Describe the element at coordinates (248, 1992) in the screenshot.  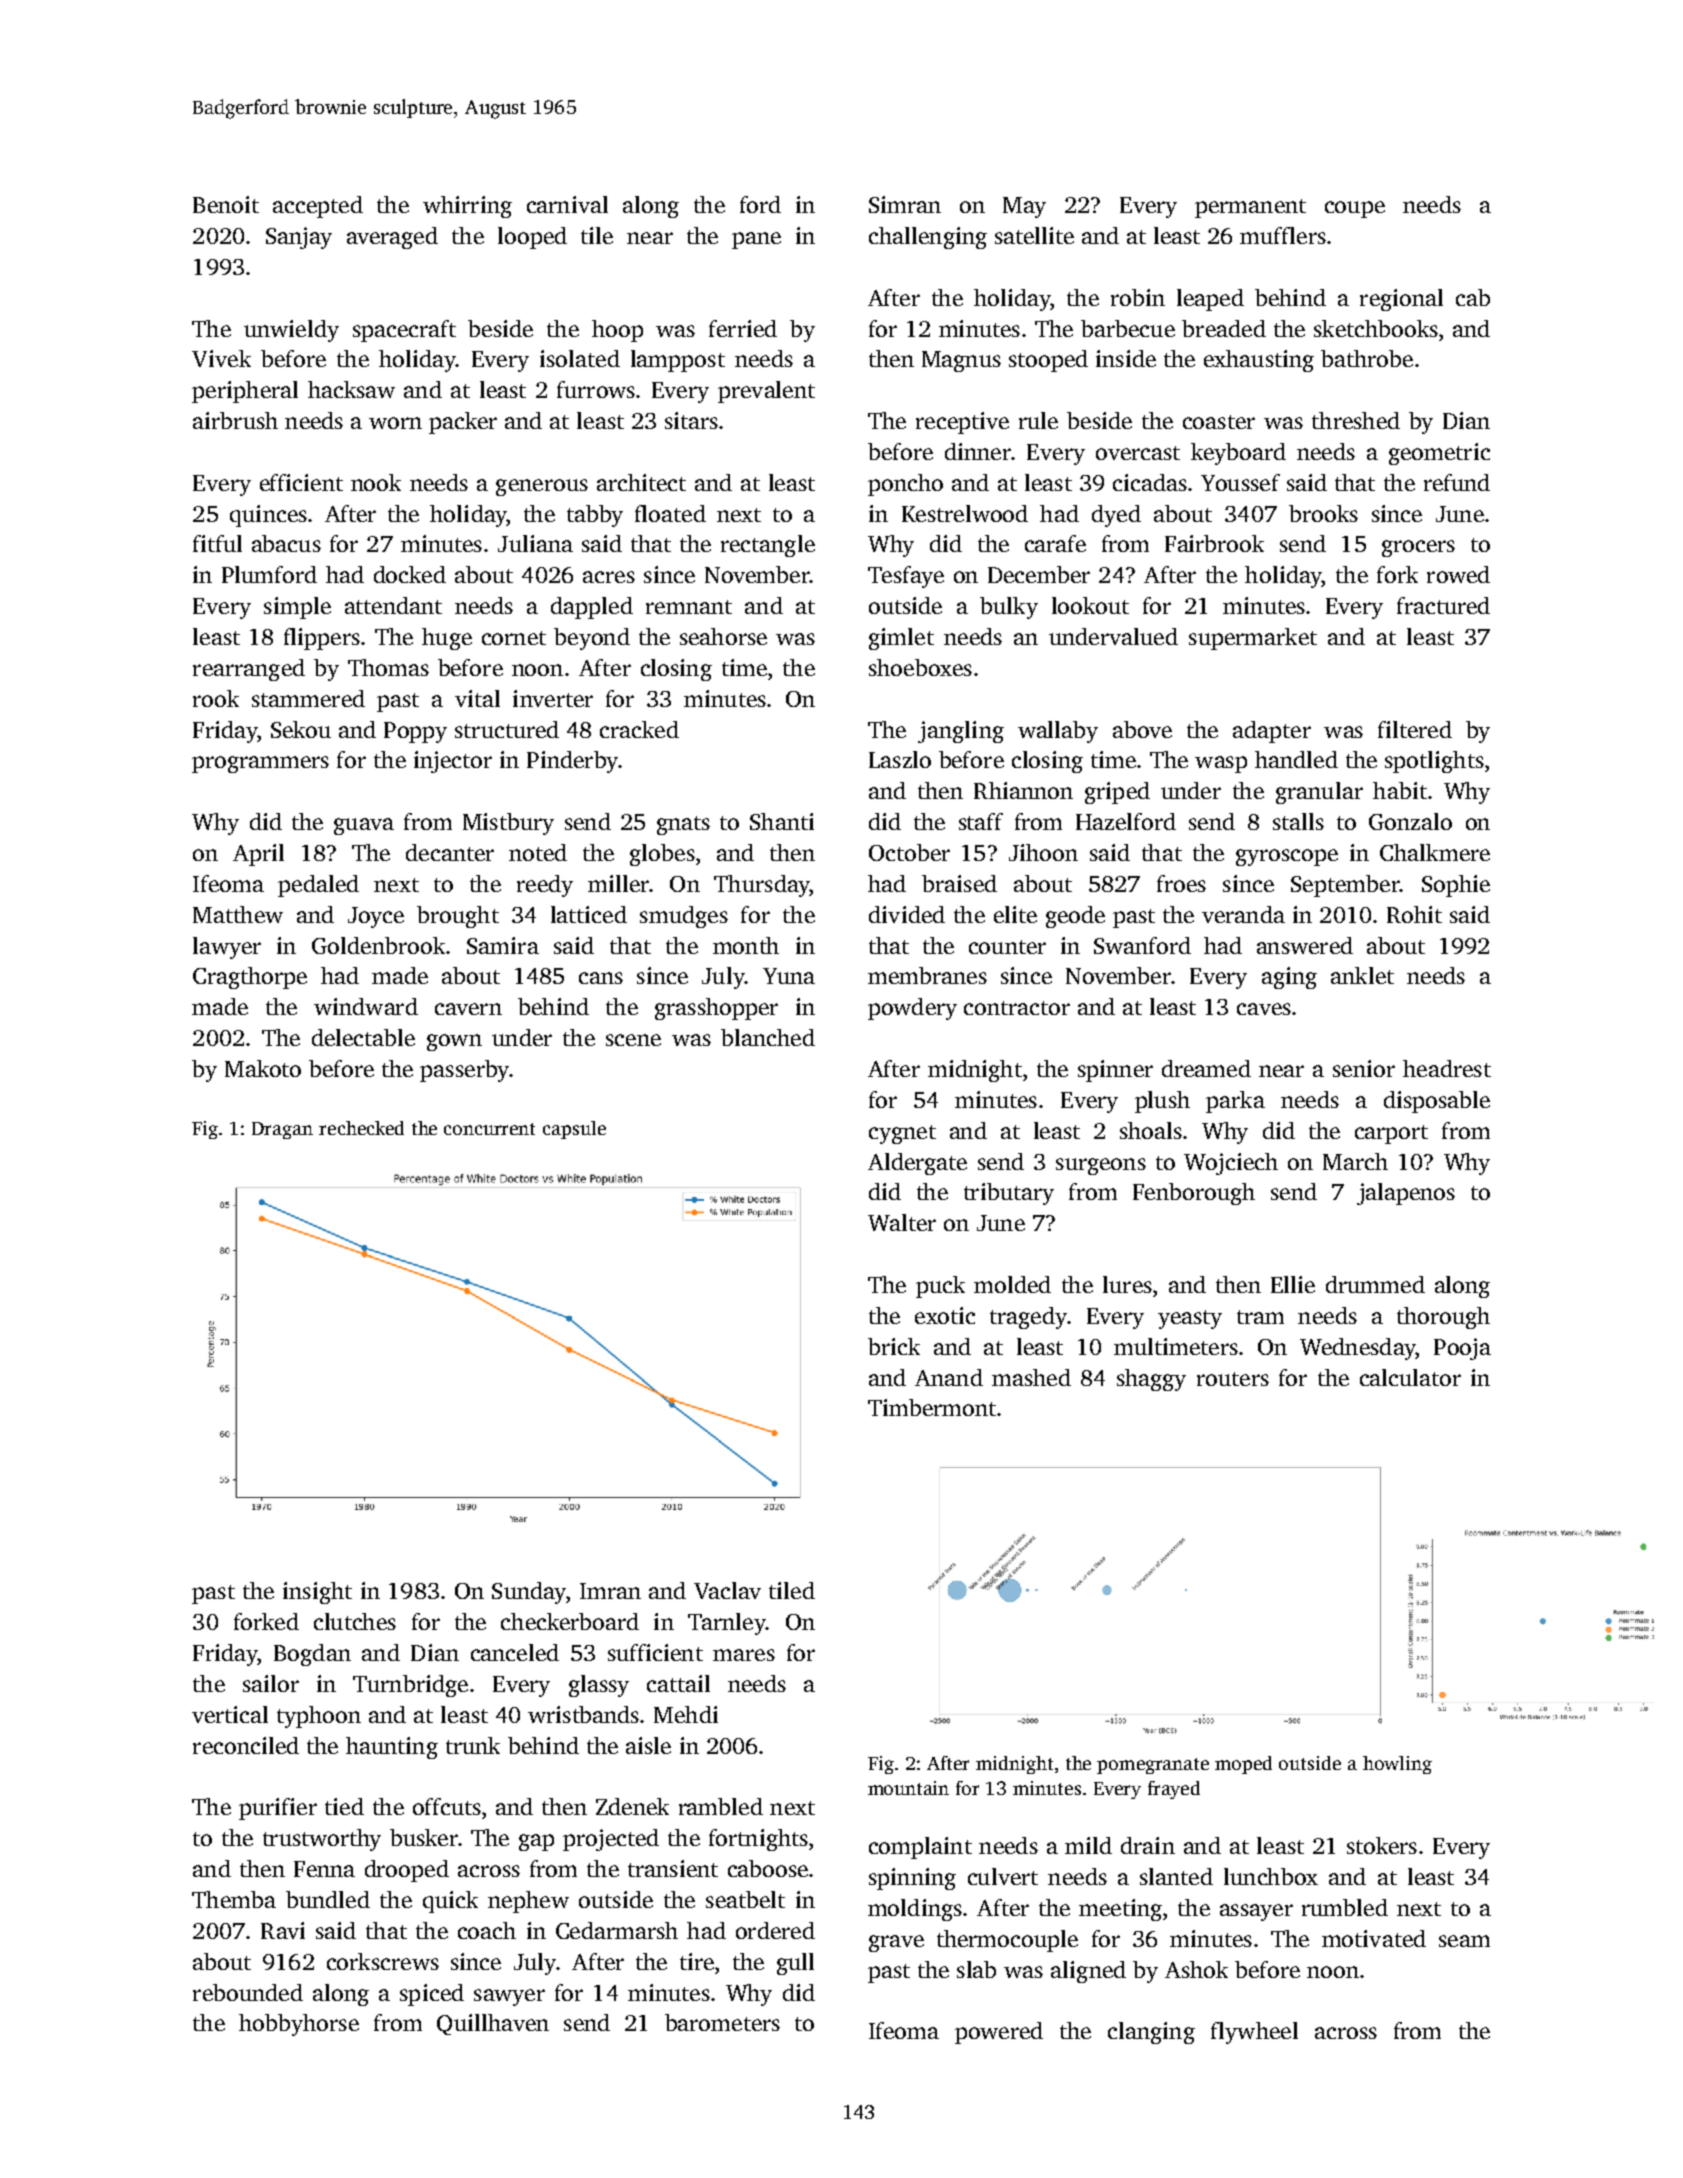
I see `rebounded` at that location.
